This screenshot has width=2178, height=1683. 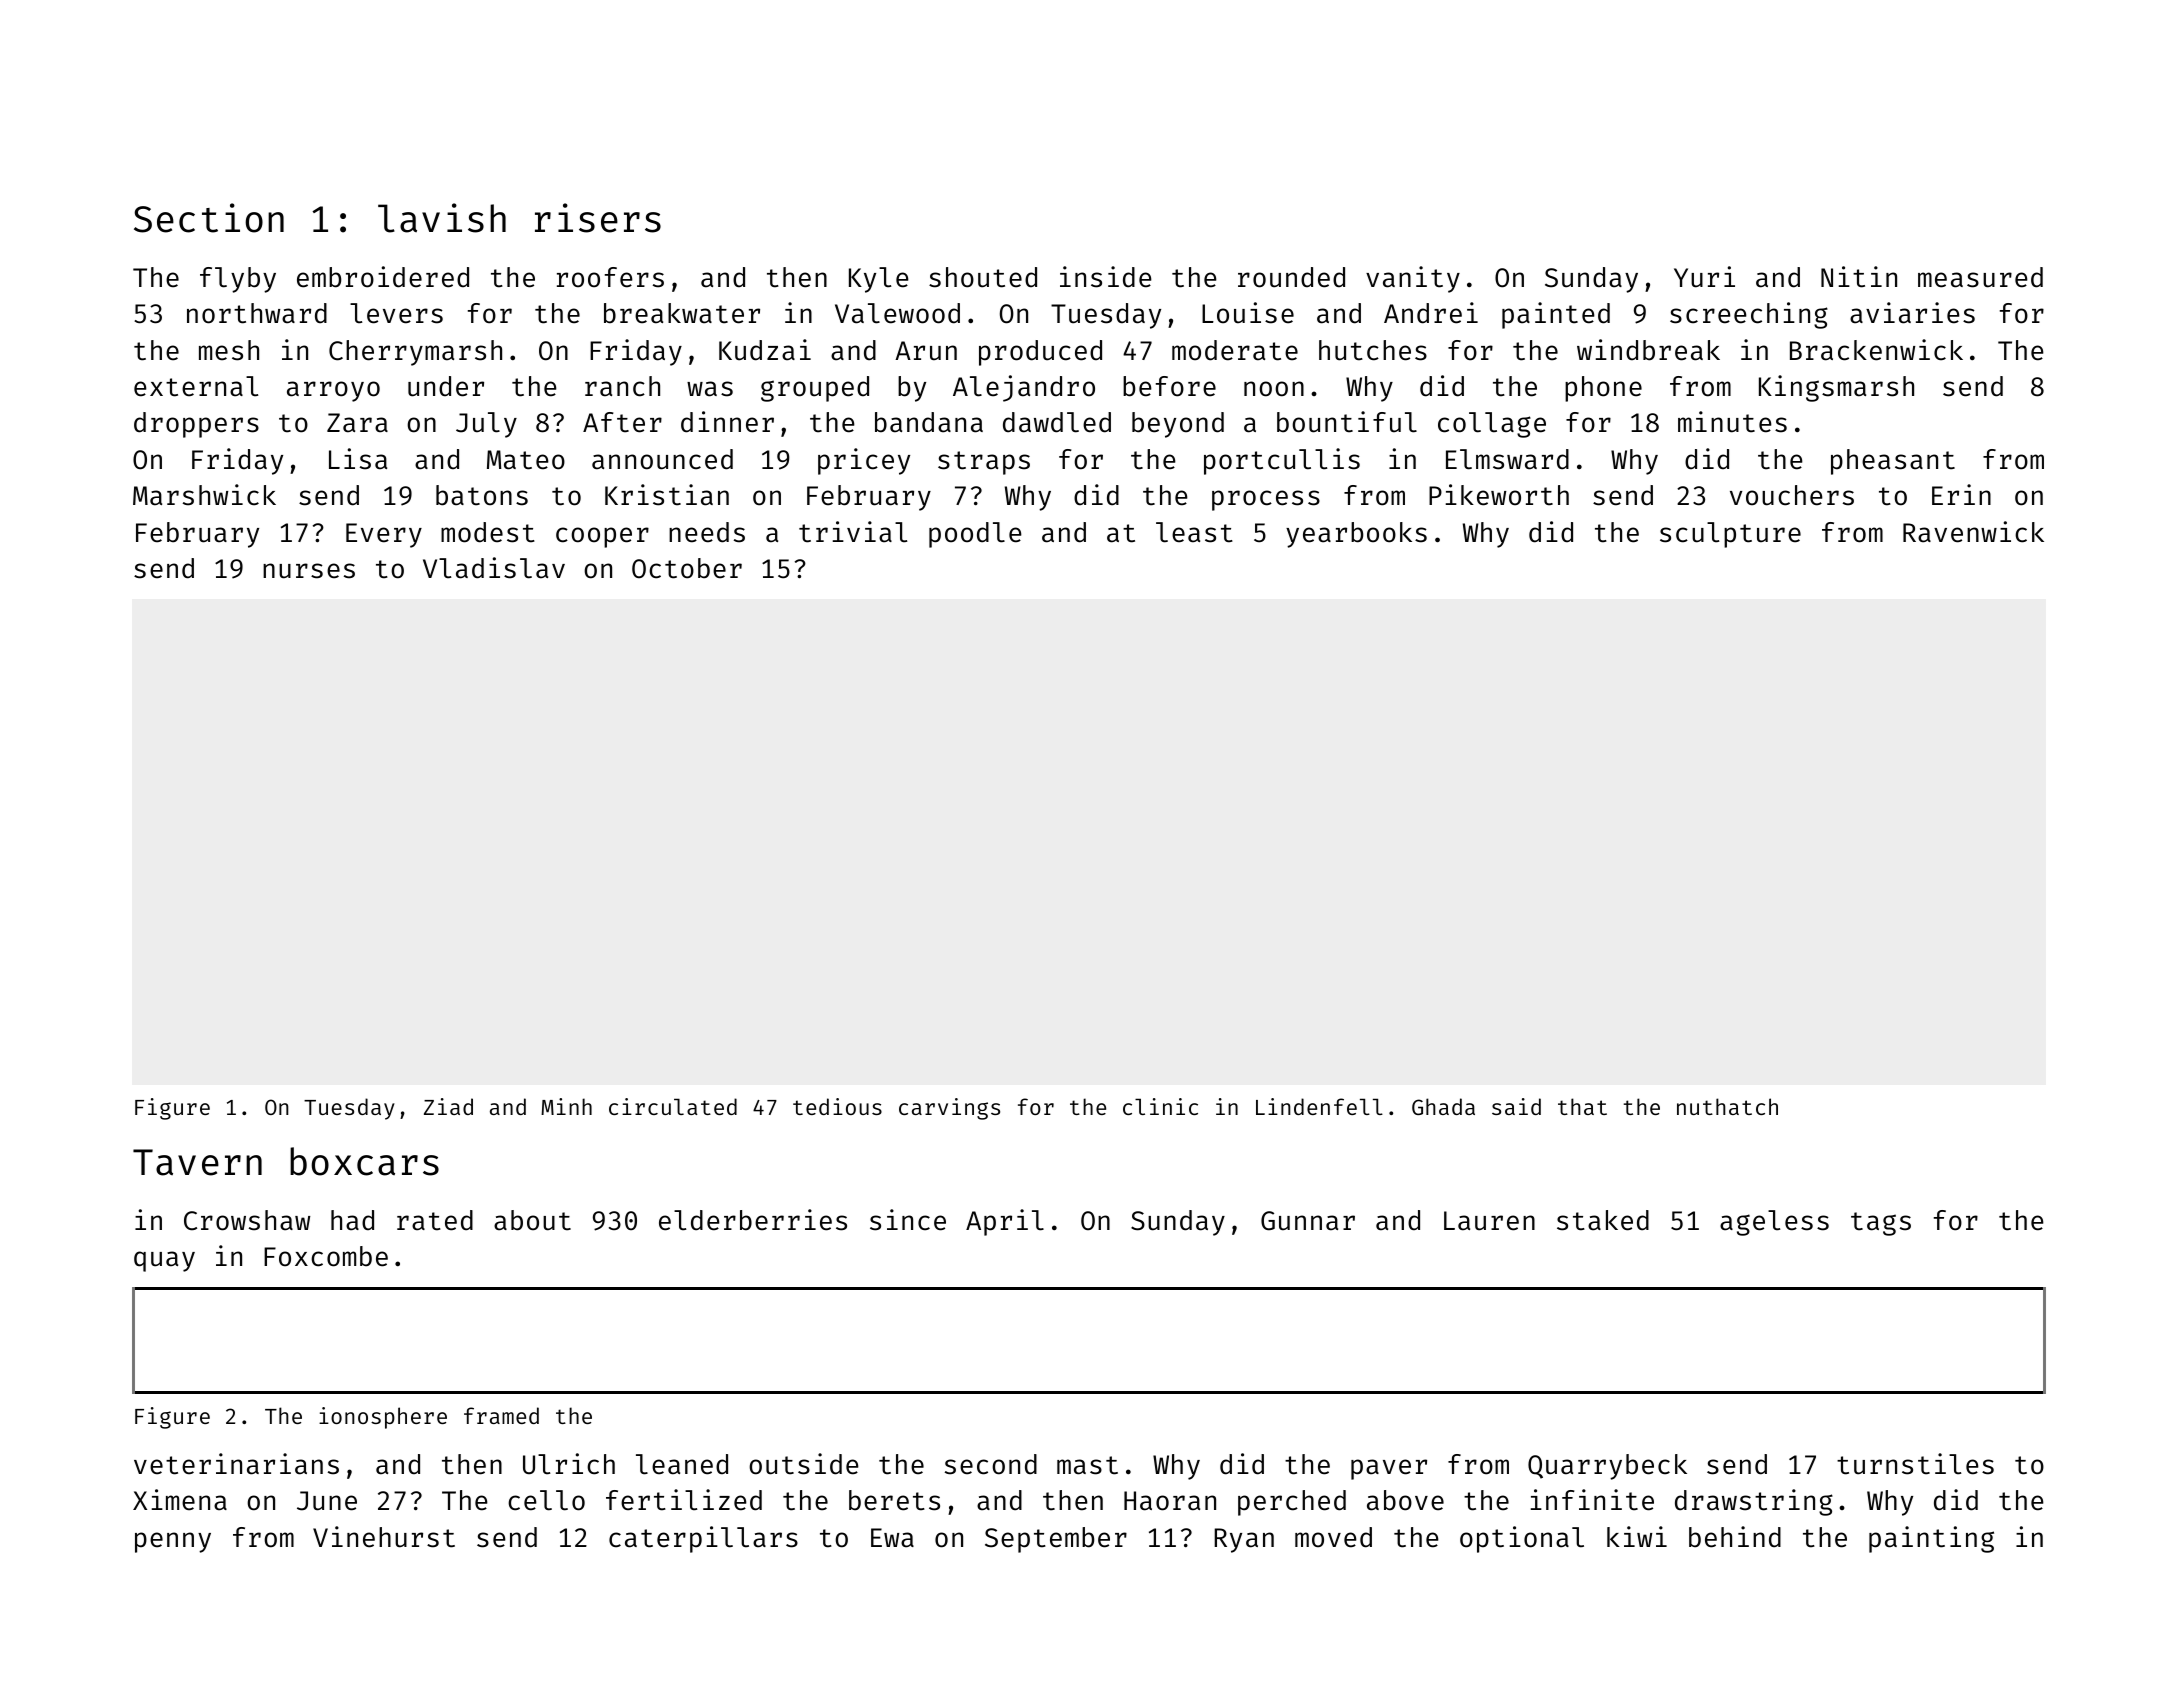 What do you see at coordinates (309, 571) in the screenshot?
I see `nurses` at bounding box center [309, 571].
